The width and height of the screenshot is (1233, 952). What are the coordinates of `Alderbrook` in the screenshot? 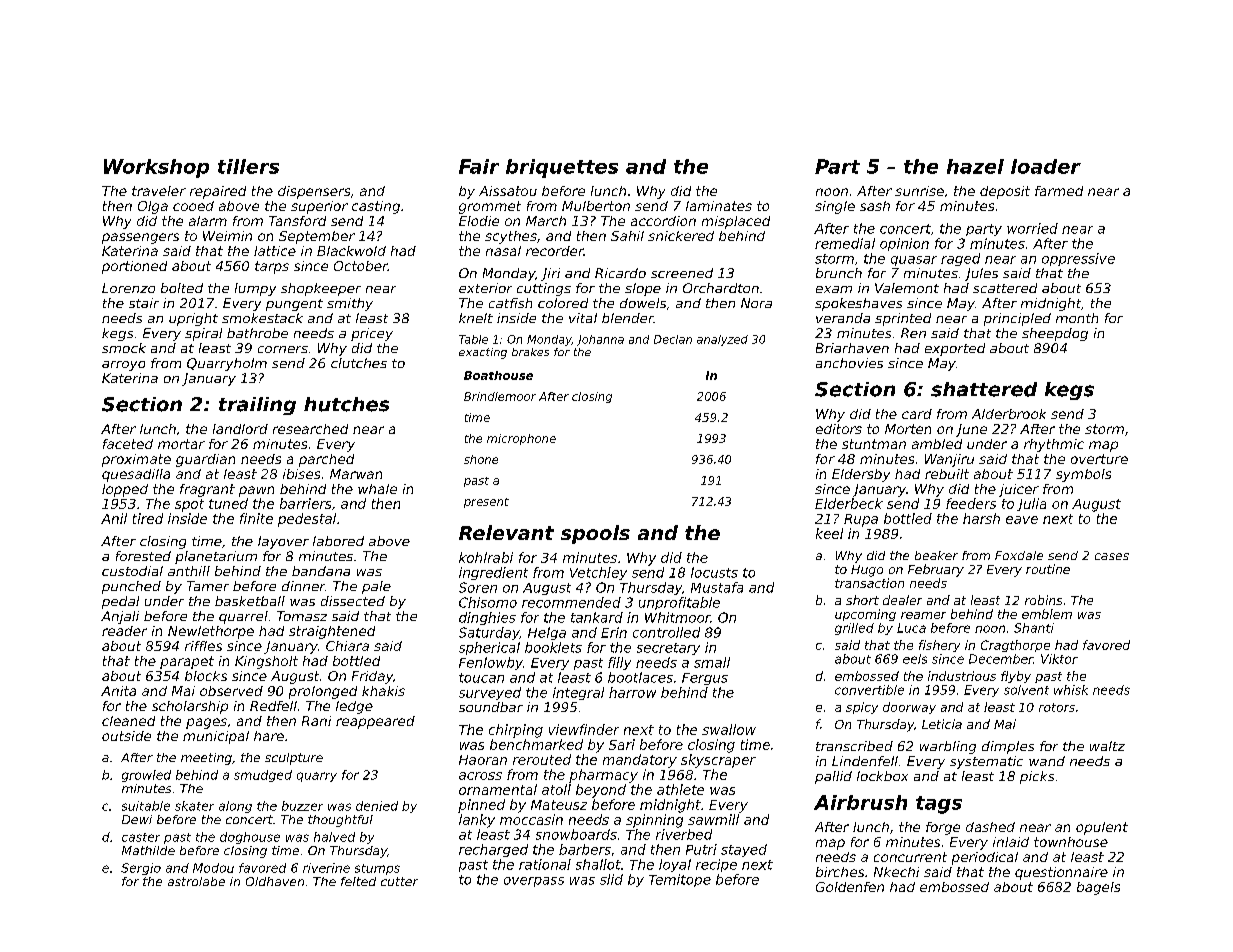 It's located at (1009, 414).
